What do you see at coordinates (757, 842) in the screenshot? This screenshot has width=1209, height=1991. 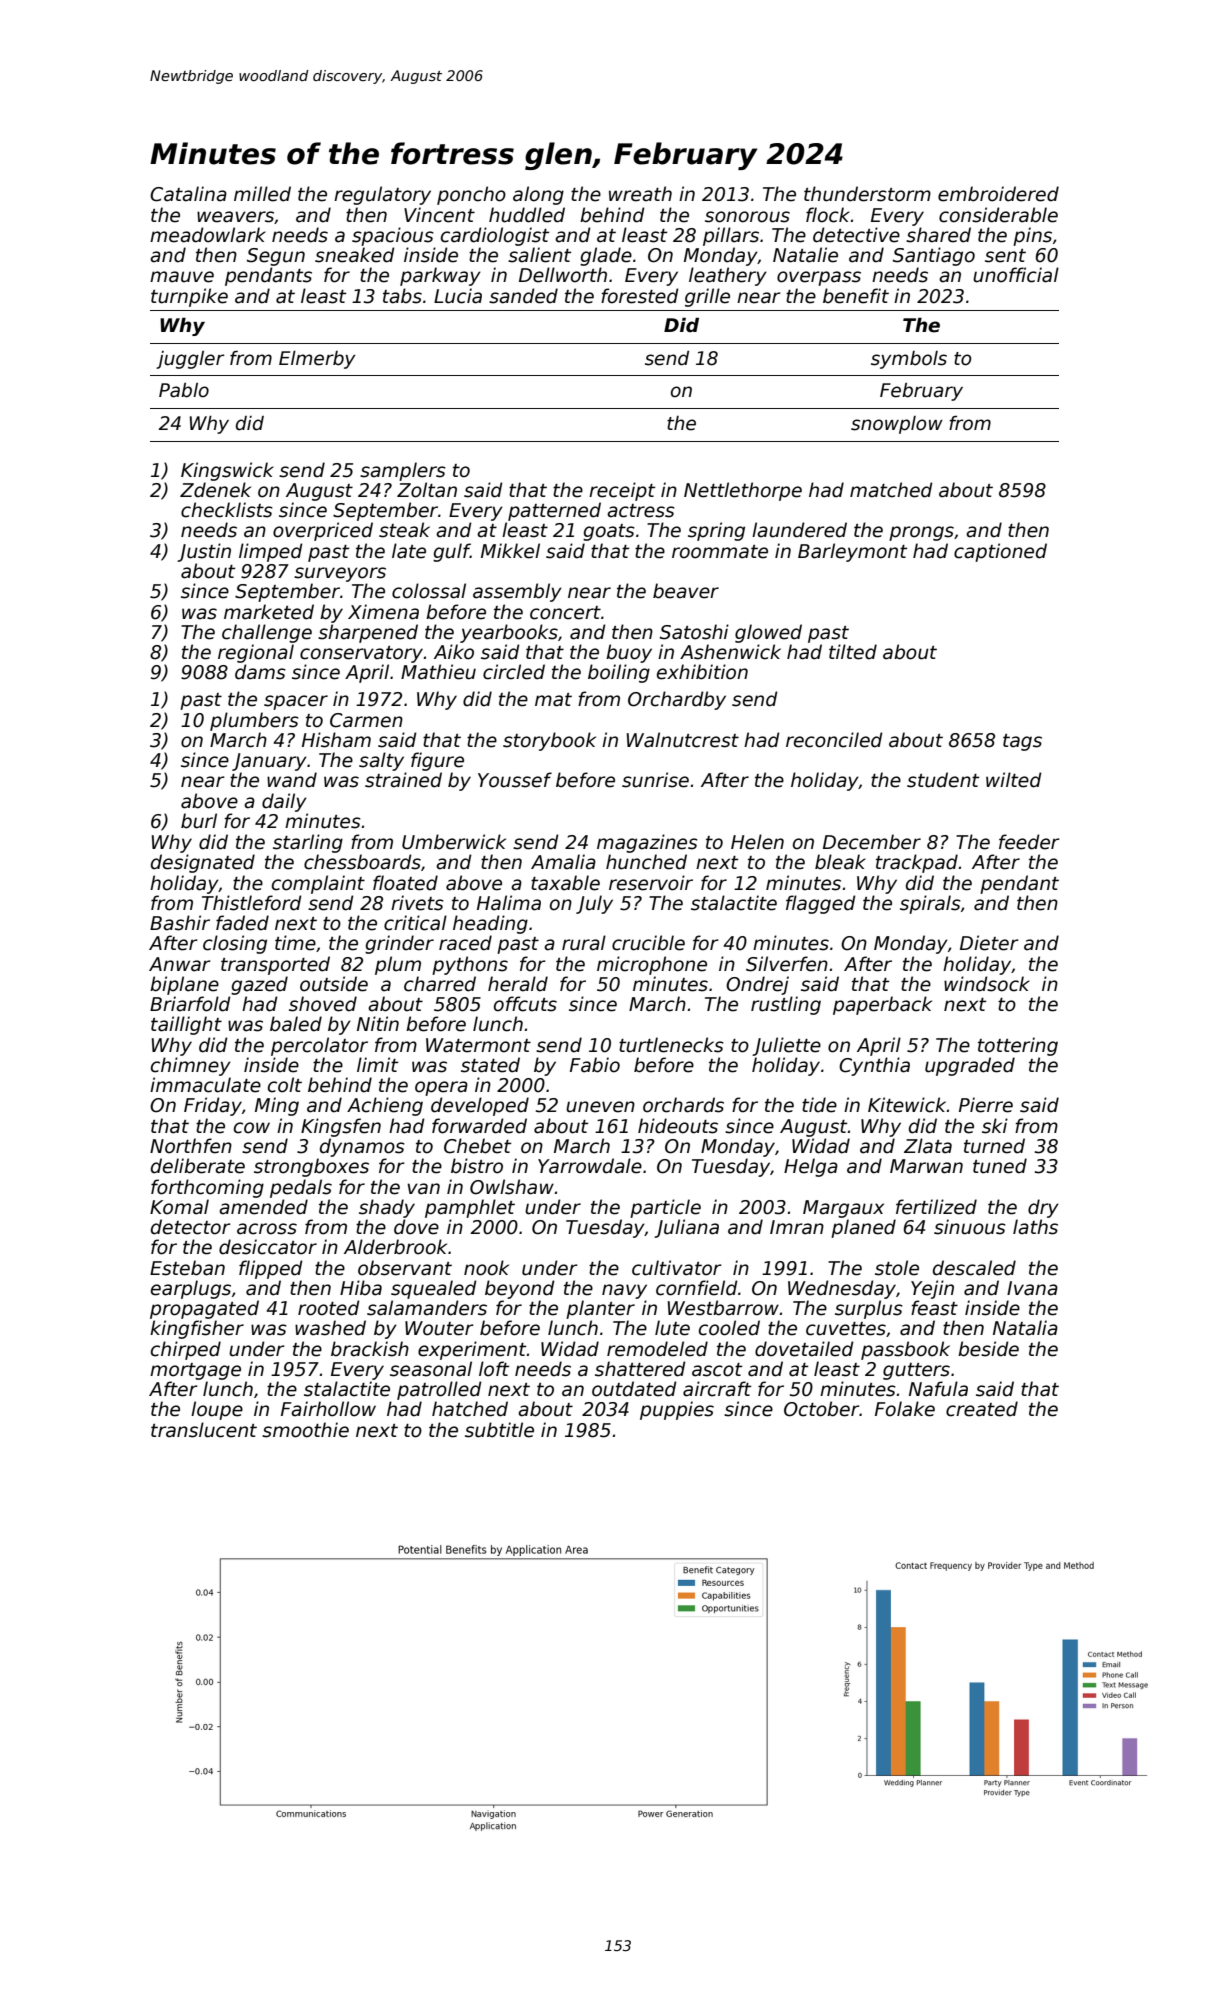 I see `Helen` at bounding box center [757, 842].
